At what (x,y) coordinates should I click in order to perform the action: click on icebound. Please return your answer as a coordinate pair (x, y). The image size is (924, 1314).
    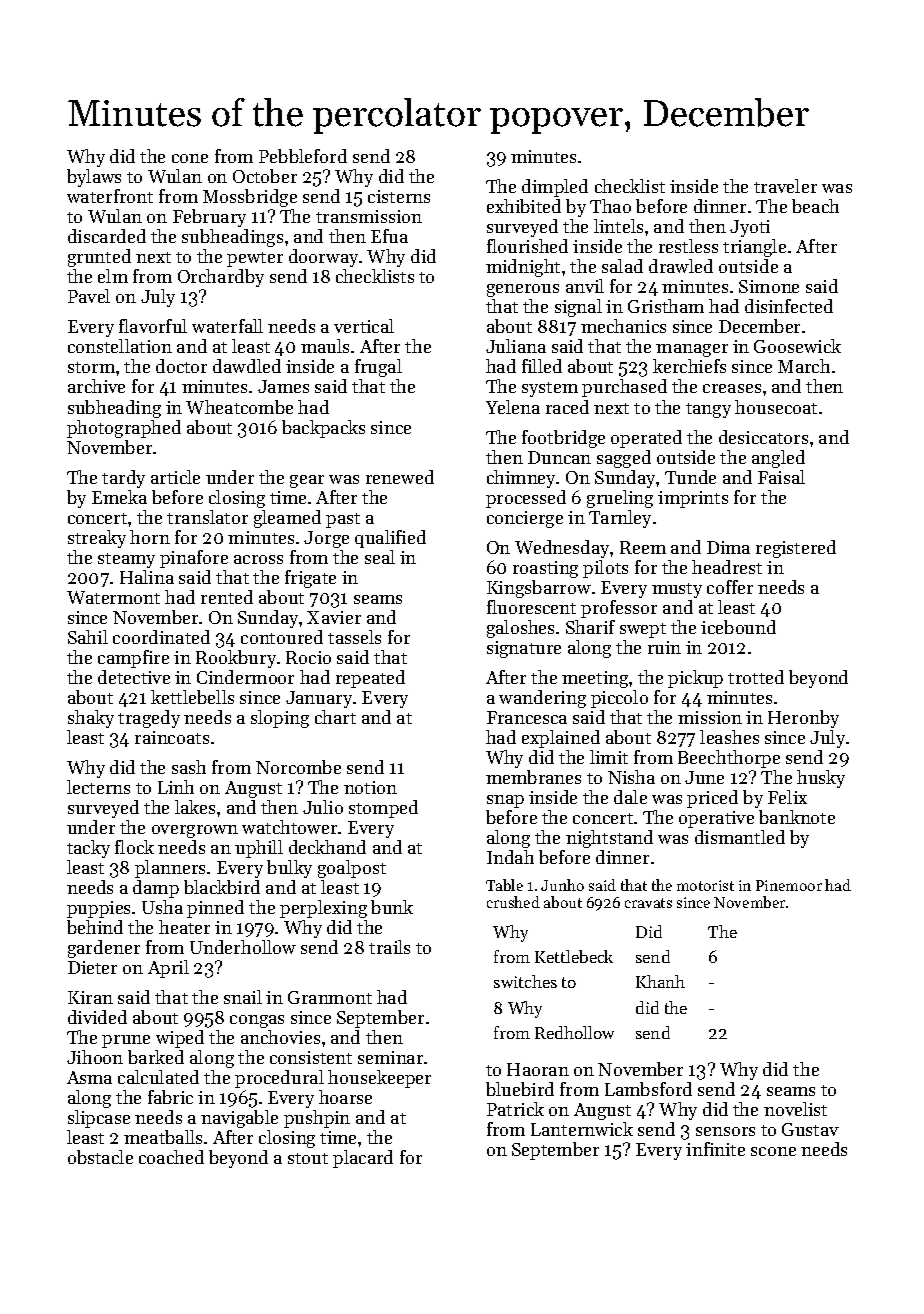
    Looking at the image, I should click on (738, 627).
